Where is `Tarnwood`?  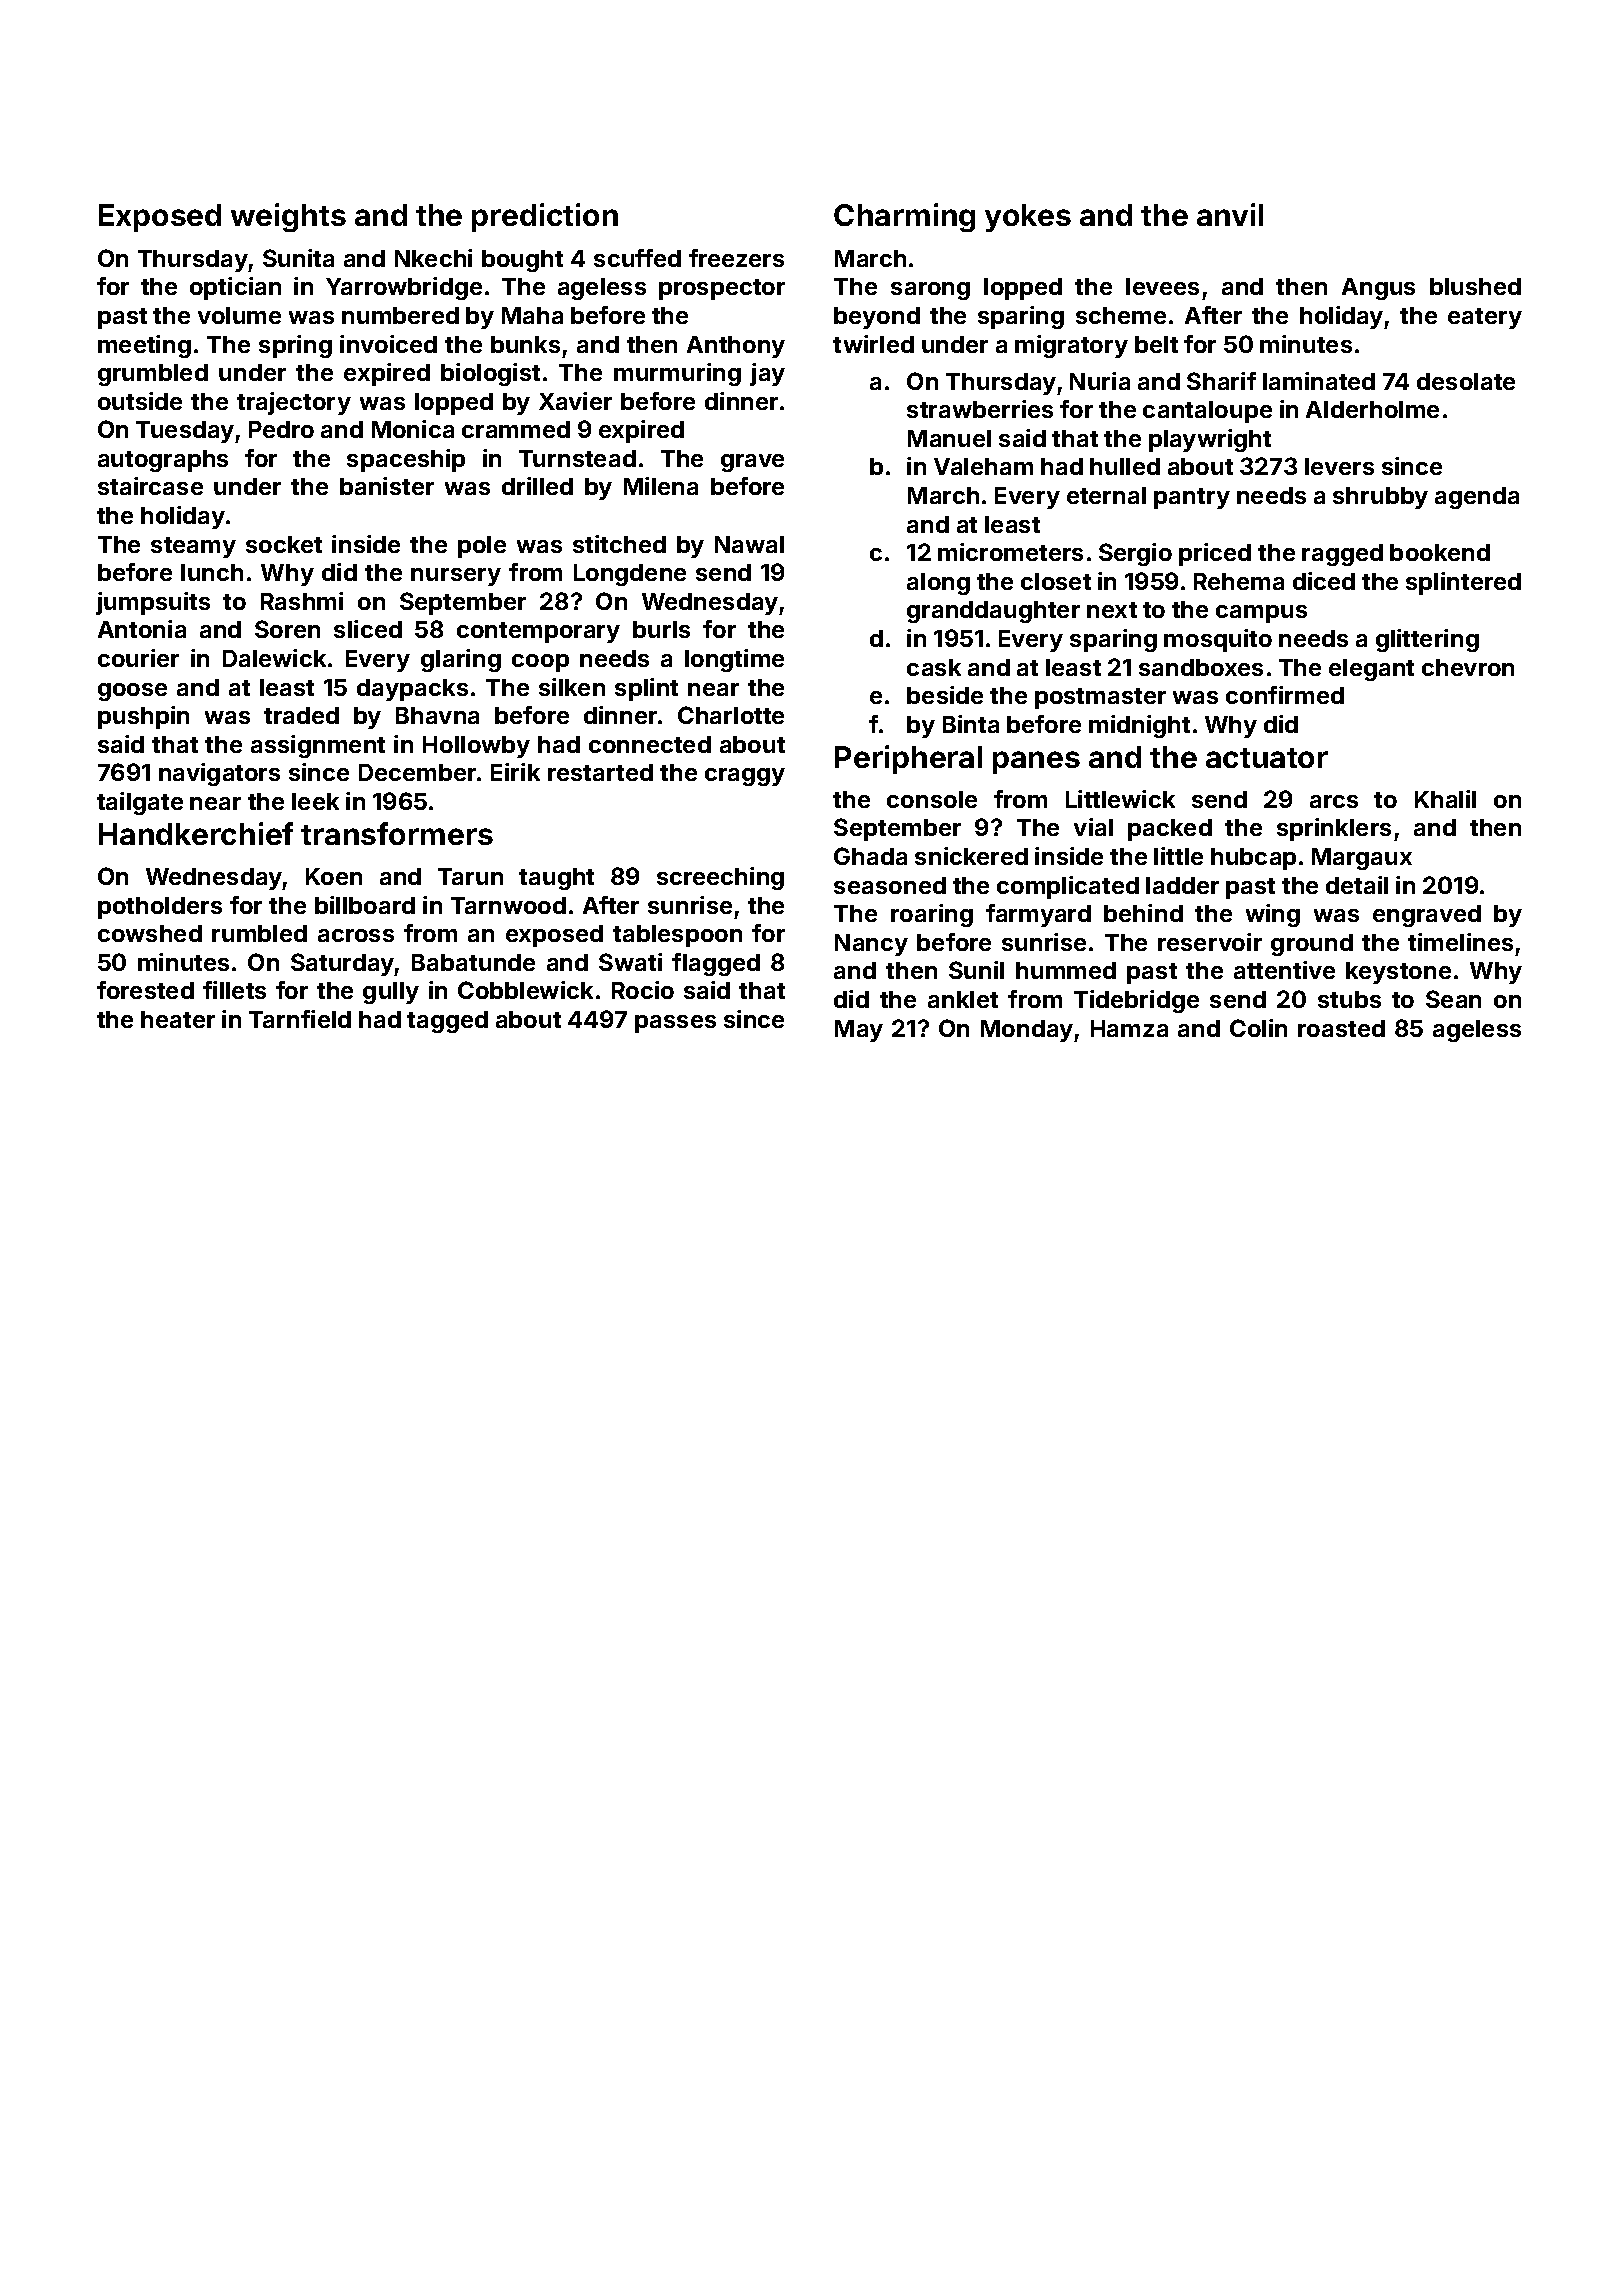 Tarnwood is located at coordinates (508, 905).
